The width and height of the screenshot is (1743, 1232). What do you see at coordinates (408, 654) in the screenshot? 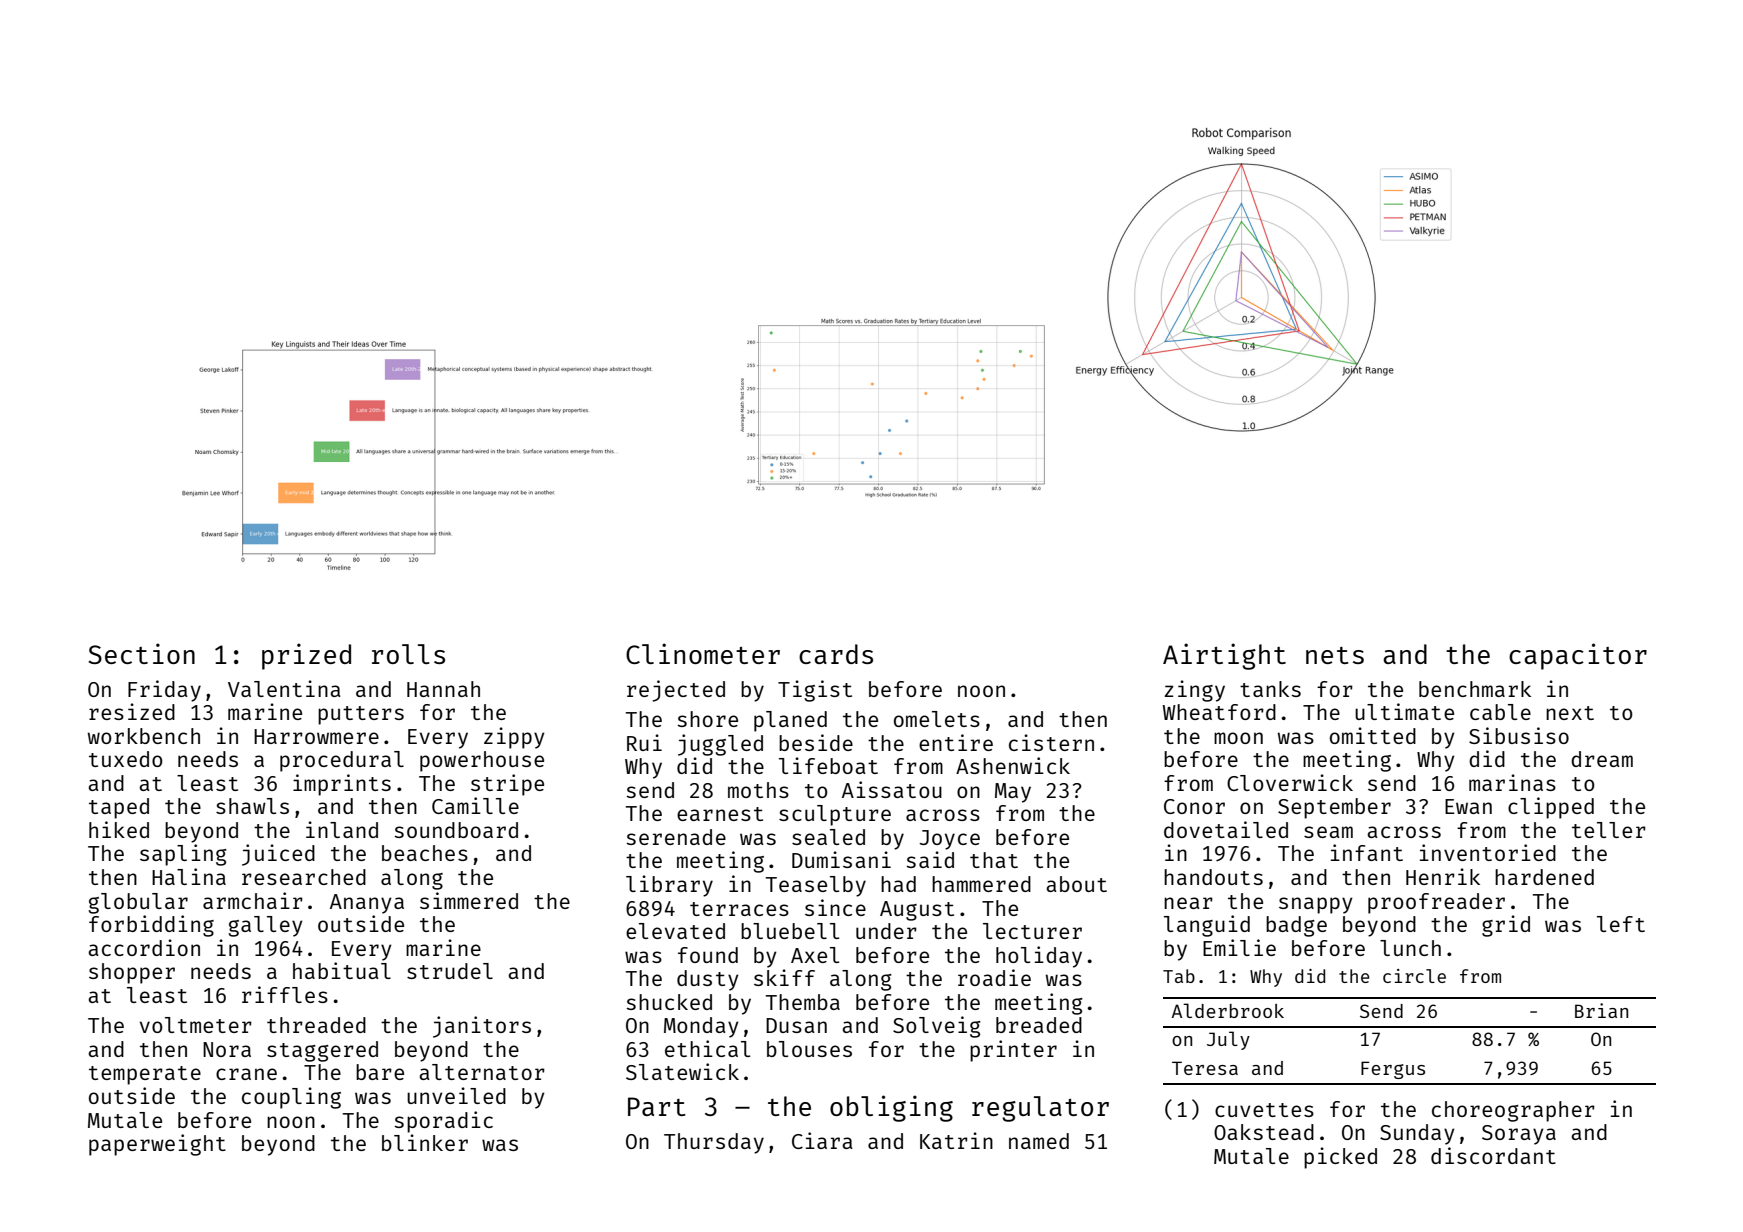
I see `rolls` at bounding box center [408, 654].
